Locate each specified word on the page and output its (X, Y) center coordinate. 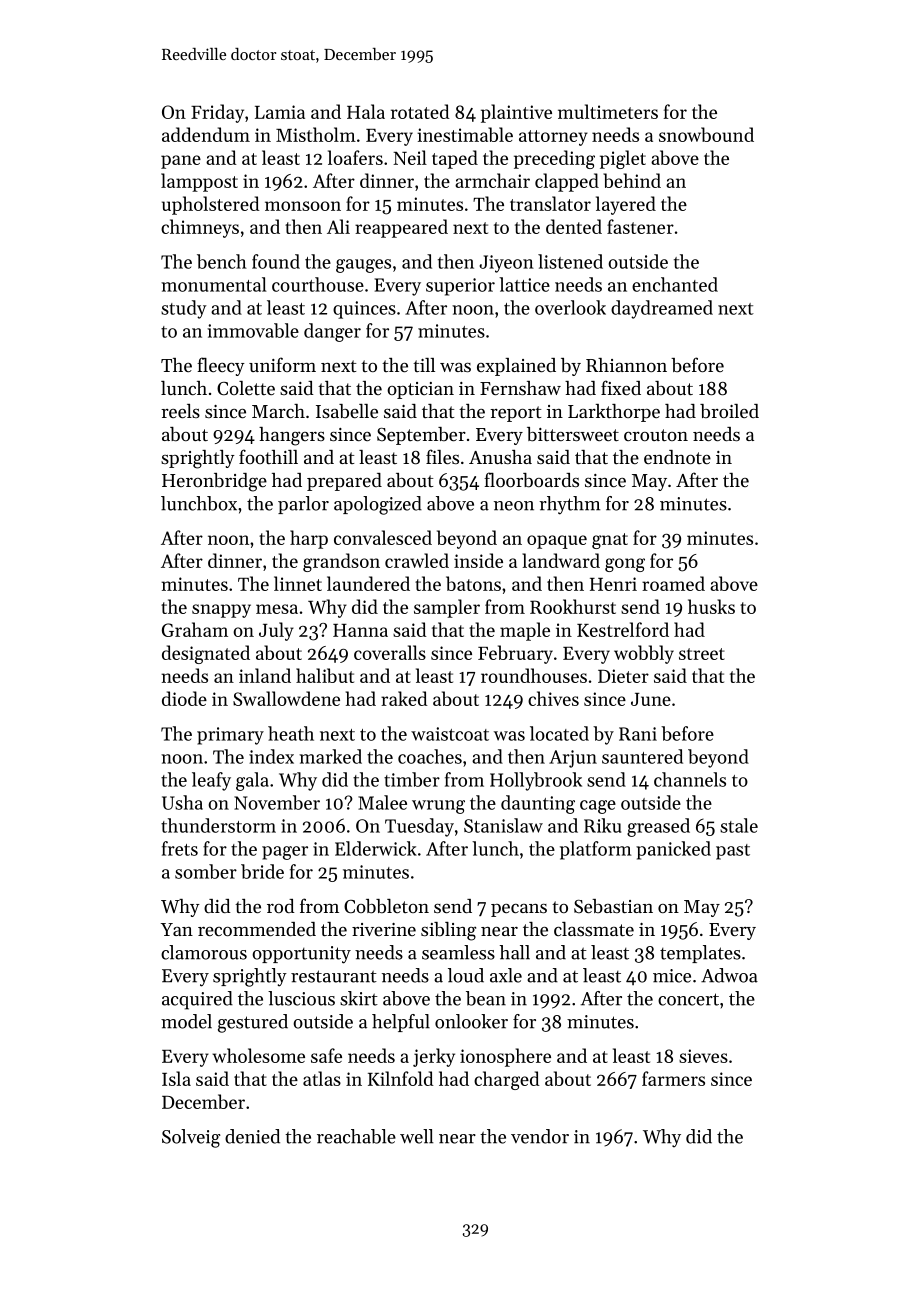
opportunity (301, 955)
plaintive (516, 113)
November (277, 802)
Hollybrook (536, 781)
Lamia (280, 112)
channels (690, 779)
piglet (623, 159)
